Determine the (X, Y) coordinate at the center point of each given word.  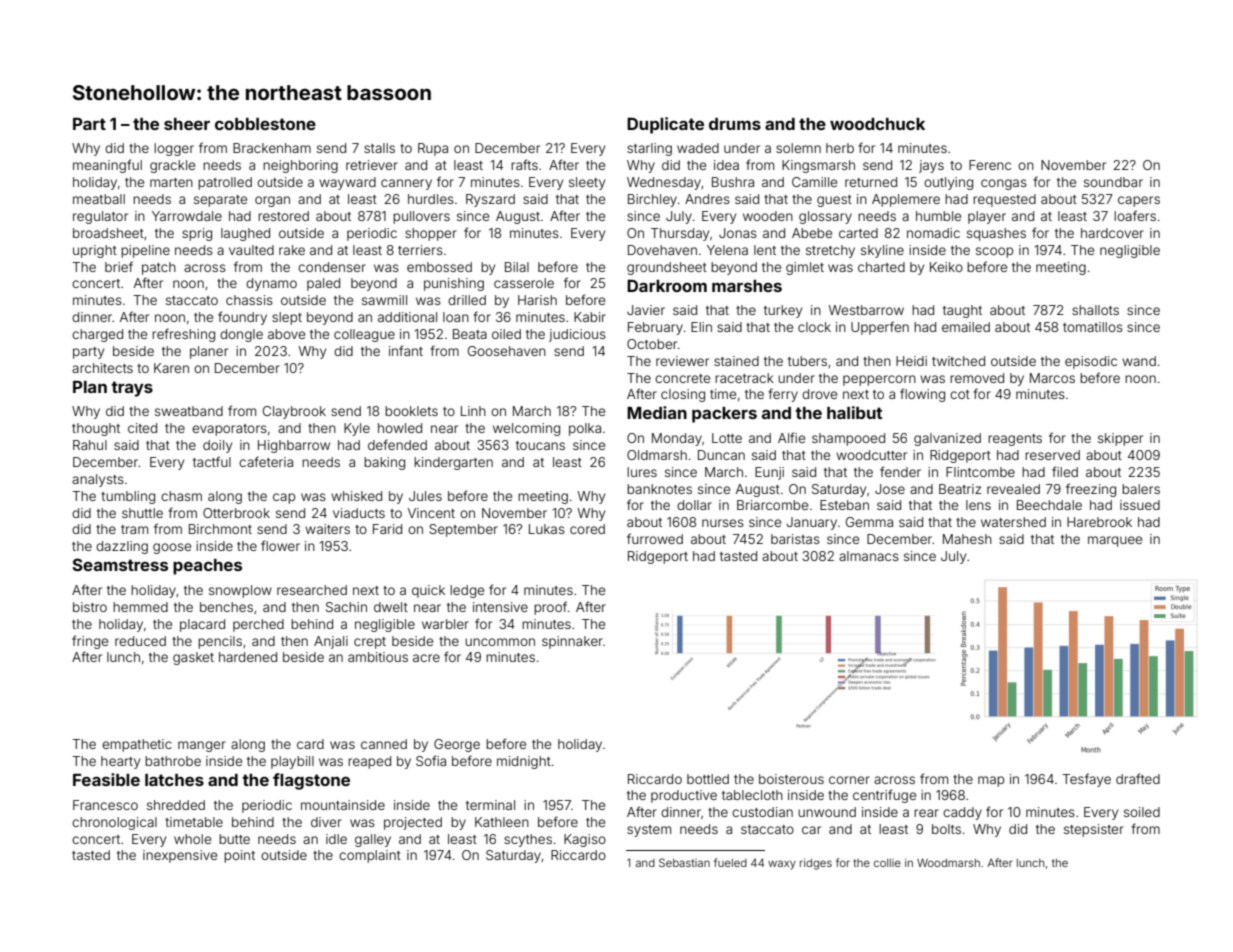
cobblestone (265, 124)
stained (736, 361)
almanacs (869, 556)
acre (426, 658)
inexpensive (180, 856)
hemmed (140, 607)
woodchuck (877, 124)
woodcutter (871, 455)
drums (735, 124)
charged (97, 335)
